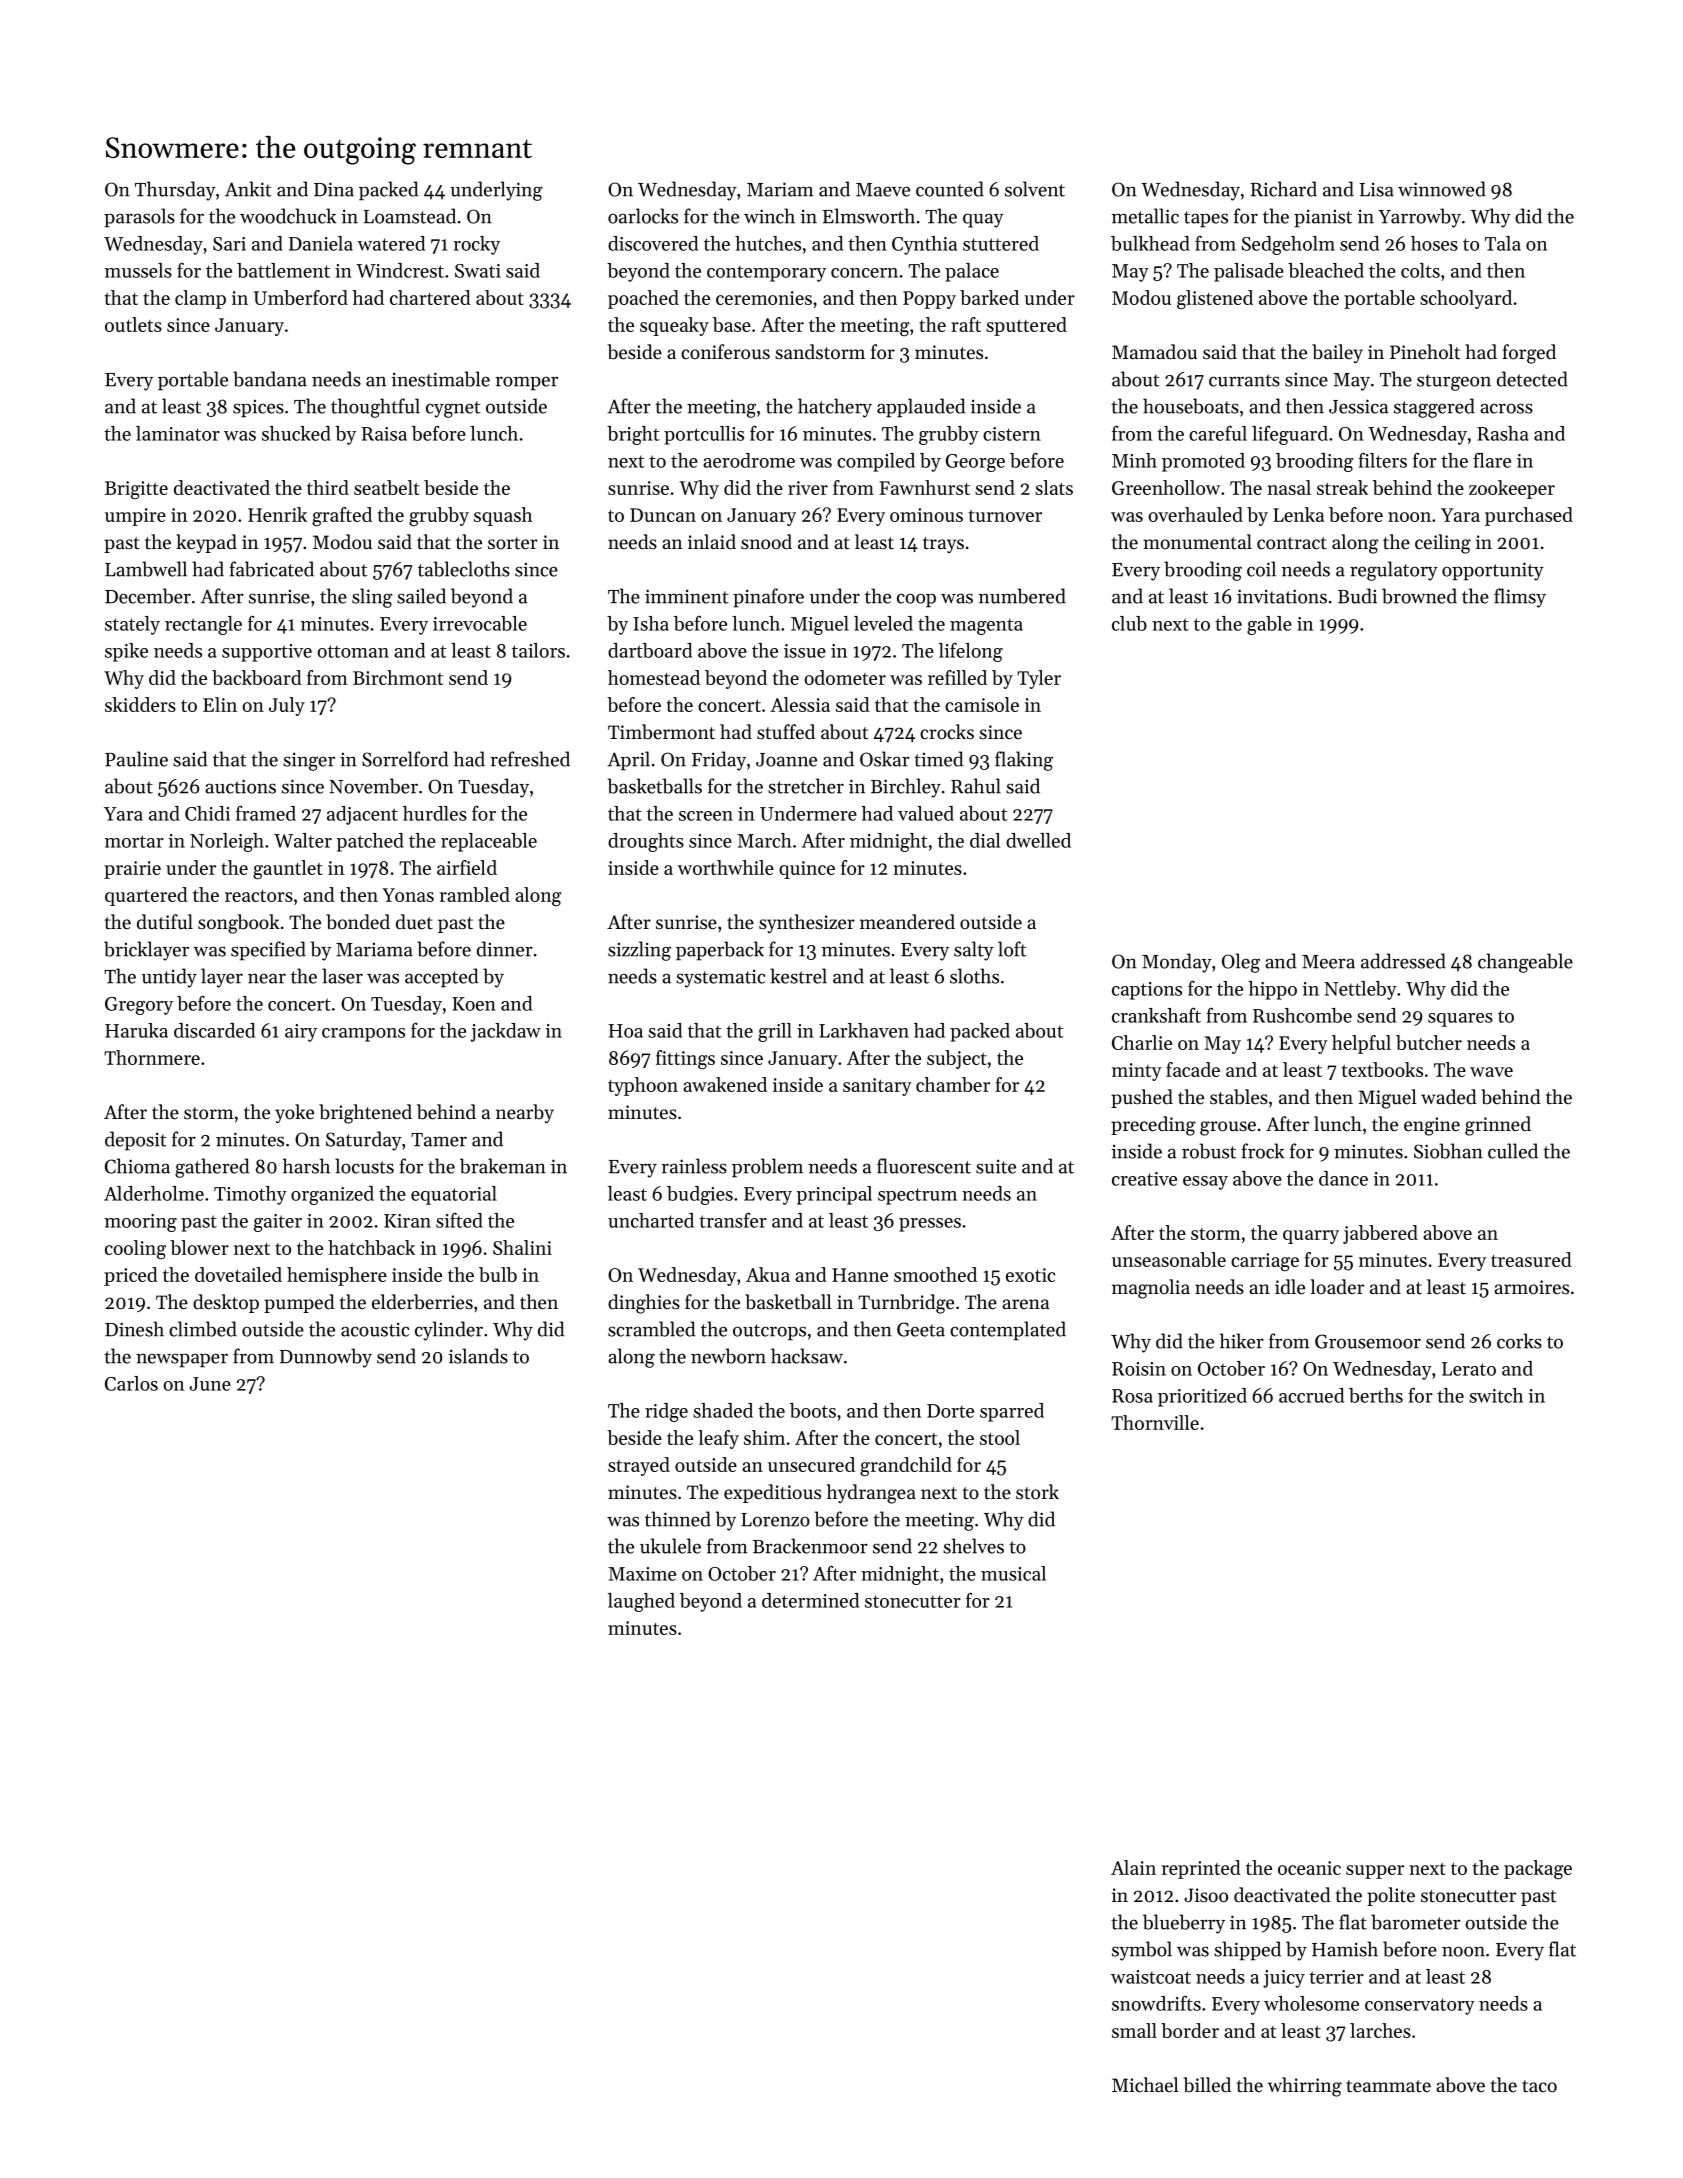 This document has width=1683, height=2178. What do you see at coordinates (449, 1331) in the document?
I see `cylinder` at bounding box center [449, 1331].
